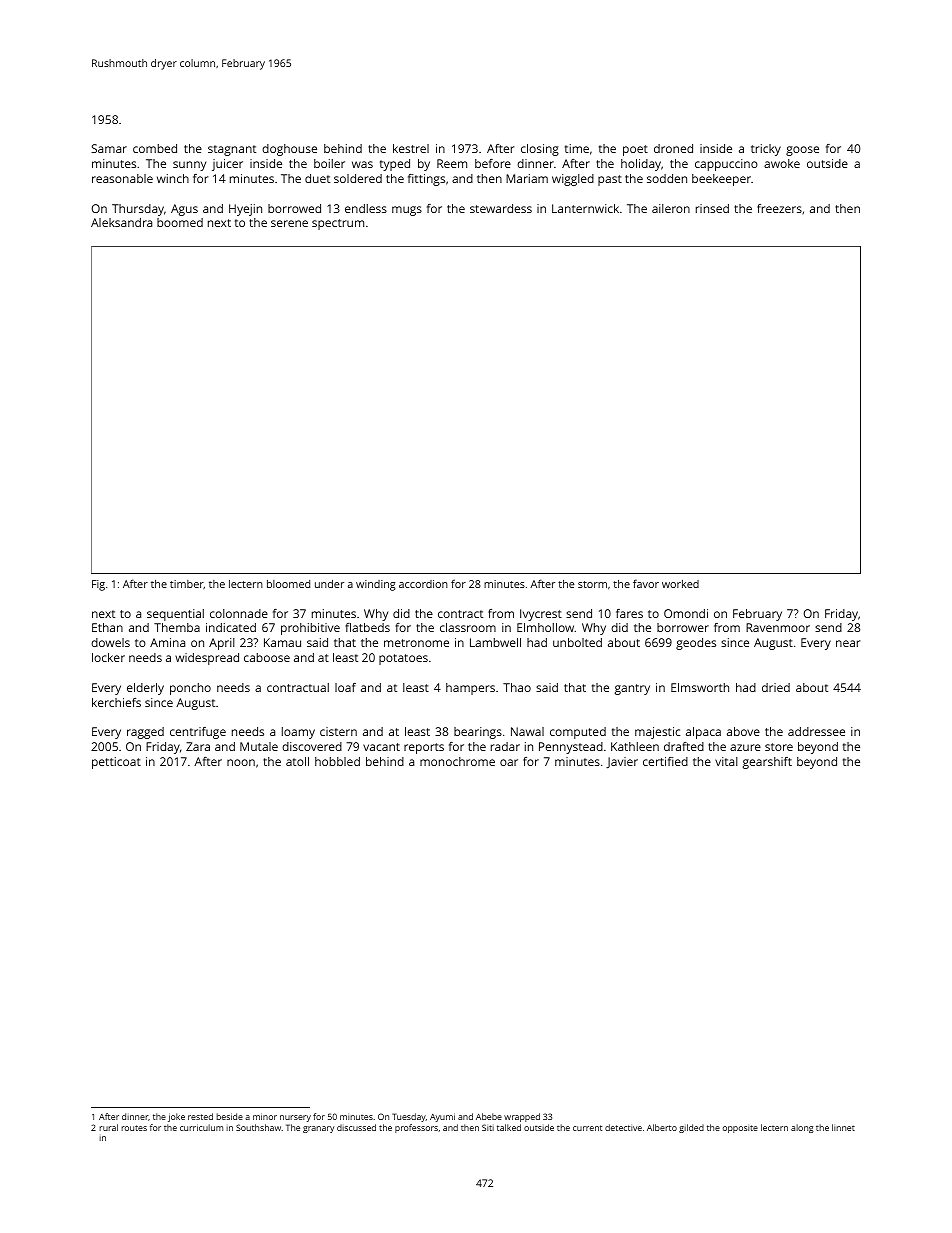  I want to click on near, so click(848, 643).
